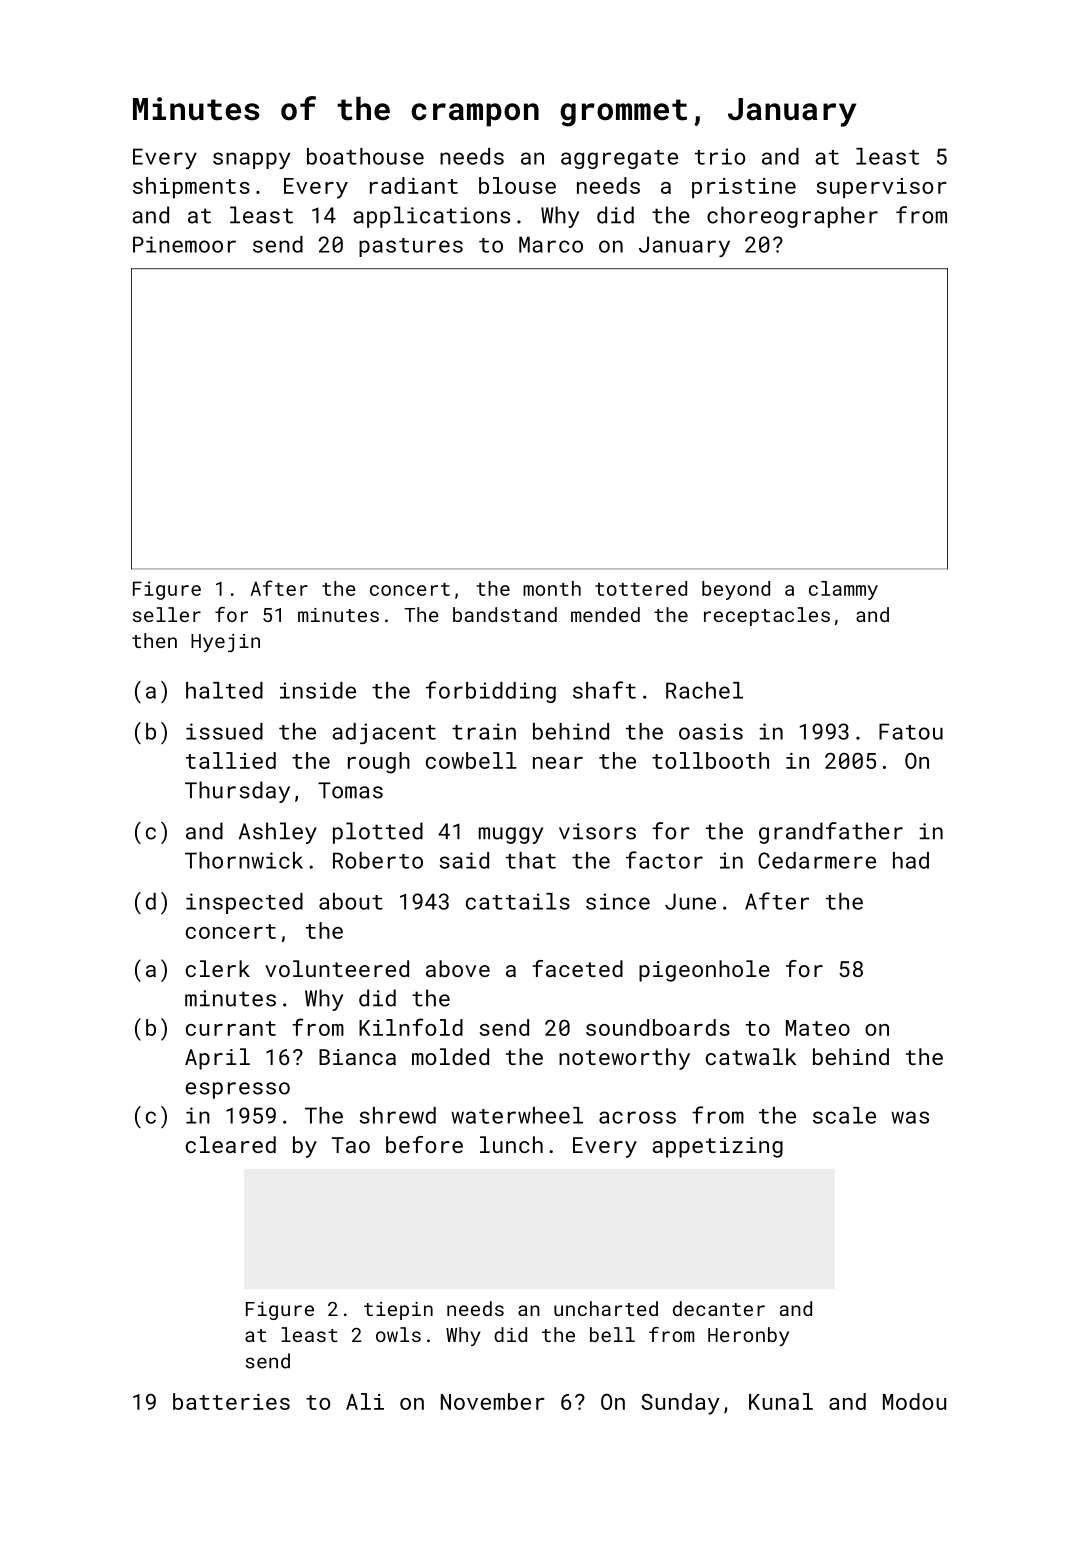 This image has height=1562, width=1079. Describe the element at coordinates (817, 860) in the image. I see `Cedarmere` at that location.
